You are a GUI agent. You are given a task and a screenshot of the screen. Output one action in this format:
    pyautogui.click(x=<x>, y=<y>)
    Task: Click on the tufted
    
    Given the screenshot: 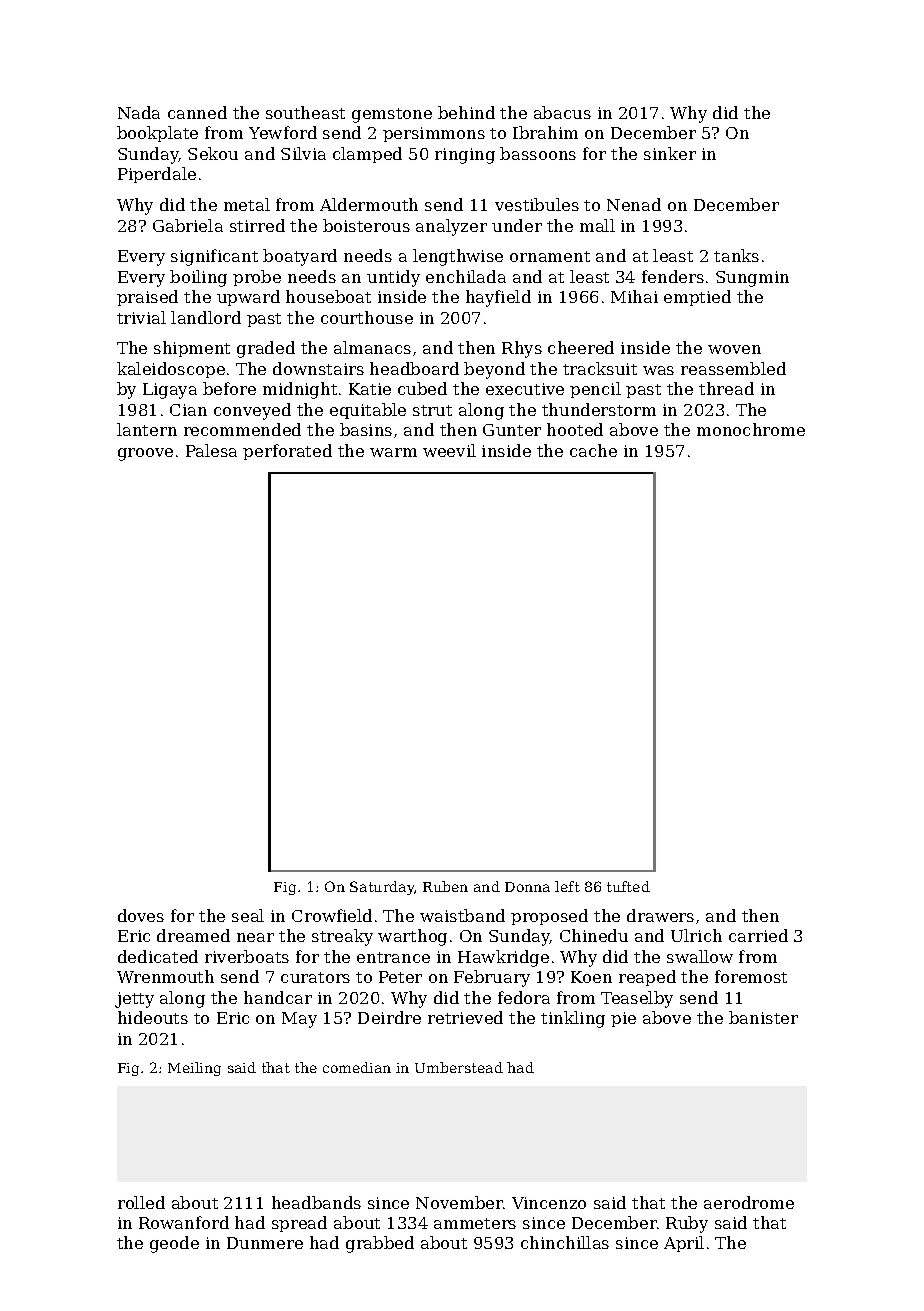 What is the action you would take?
    pyautogui.click(x=628, y=886)
